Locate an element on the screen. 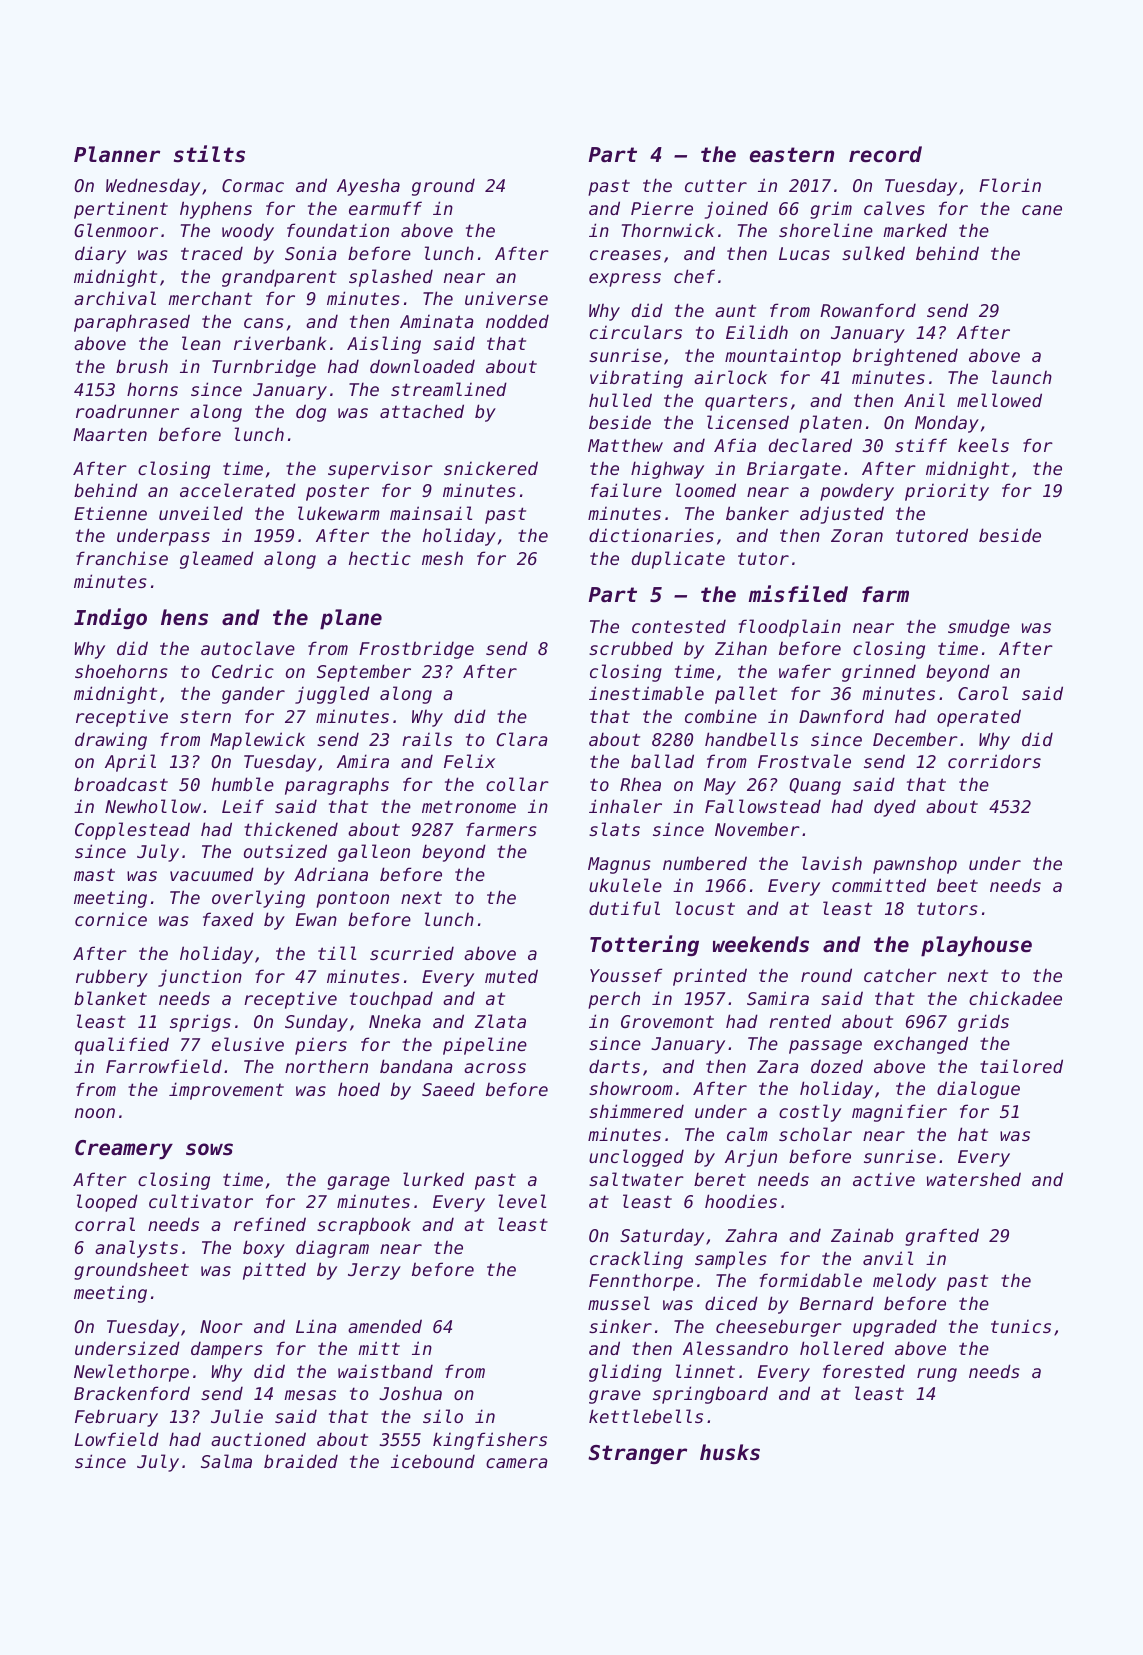 Image resolution: width=1143 pixels, height=1655 pixels. autoclave is located at coordinates (248, 648).
